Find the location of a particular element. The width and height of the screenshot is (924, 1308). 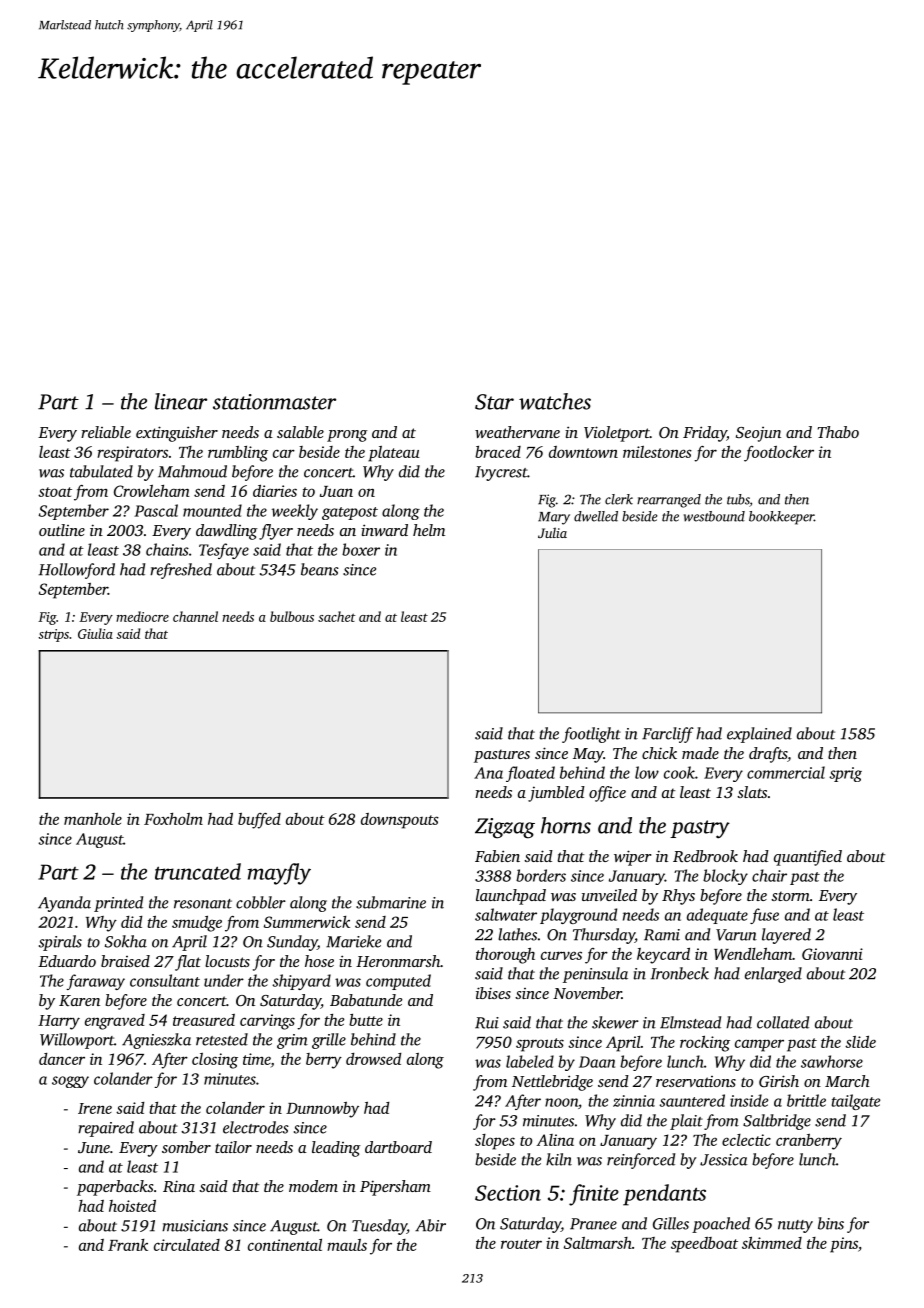

time is located at coordinates (257, 1060).
